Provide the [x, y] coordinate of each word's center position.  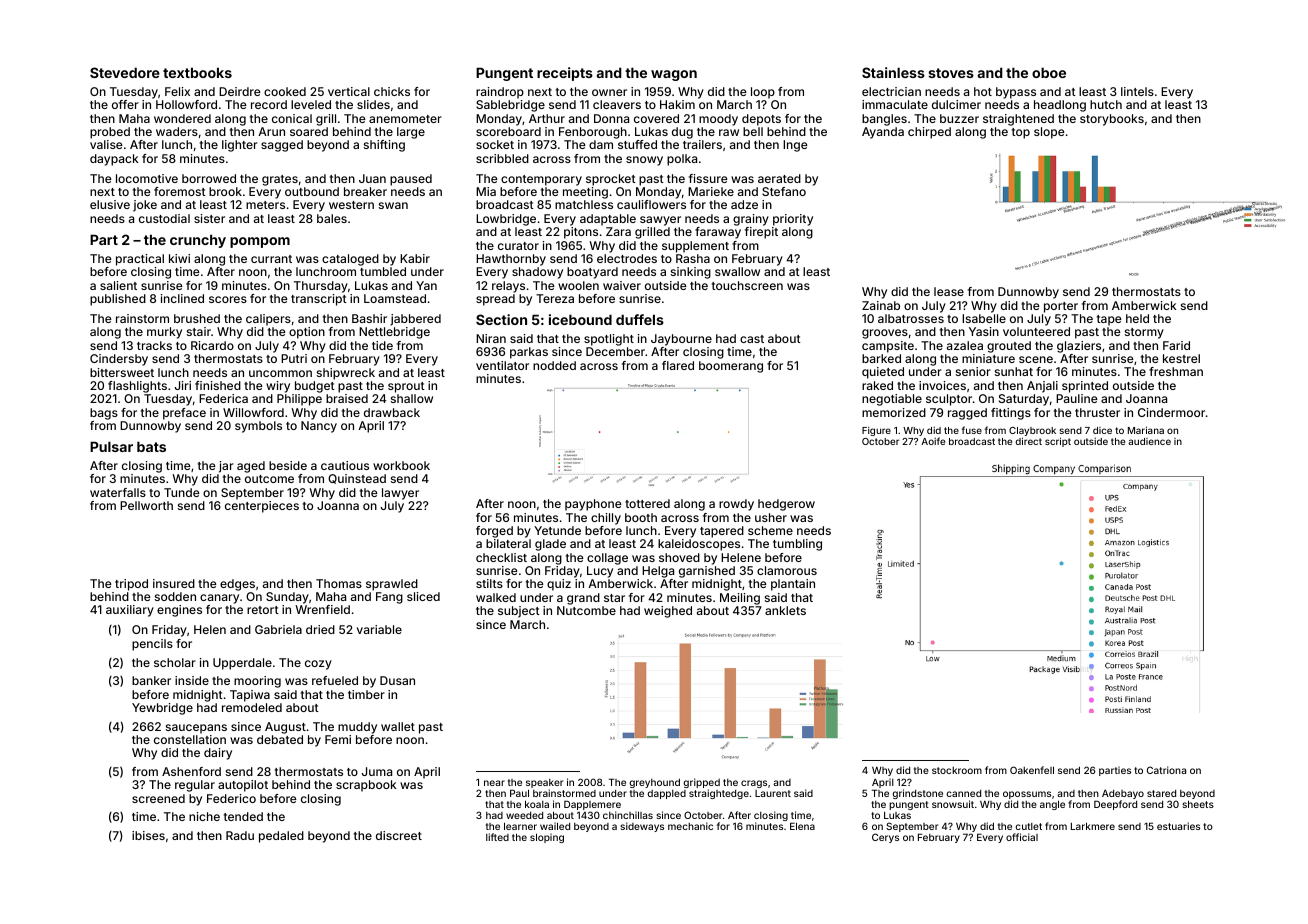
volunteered [1036, 331]
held [1137, 318]
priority [793, 220]
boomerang [731, 367]
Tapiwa [250, 696]
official [1022, 837]
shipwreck [346, 374]
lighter [240, 146]
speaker [544, 783]
